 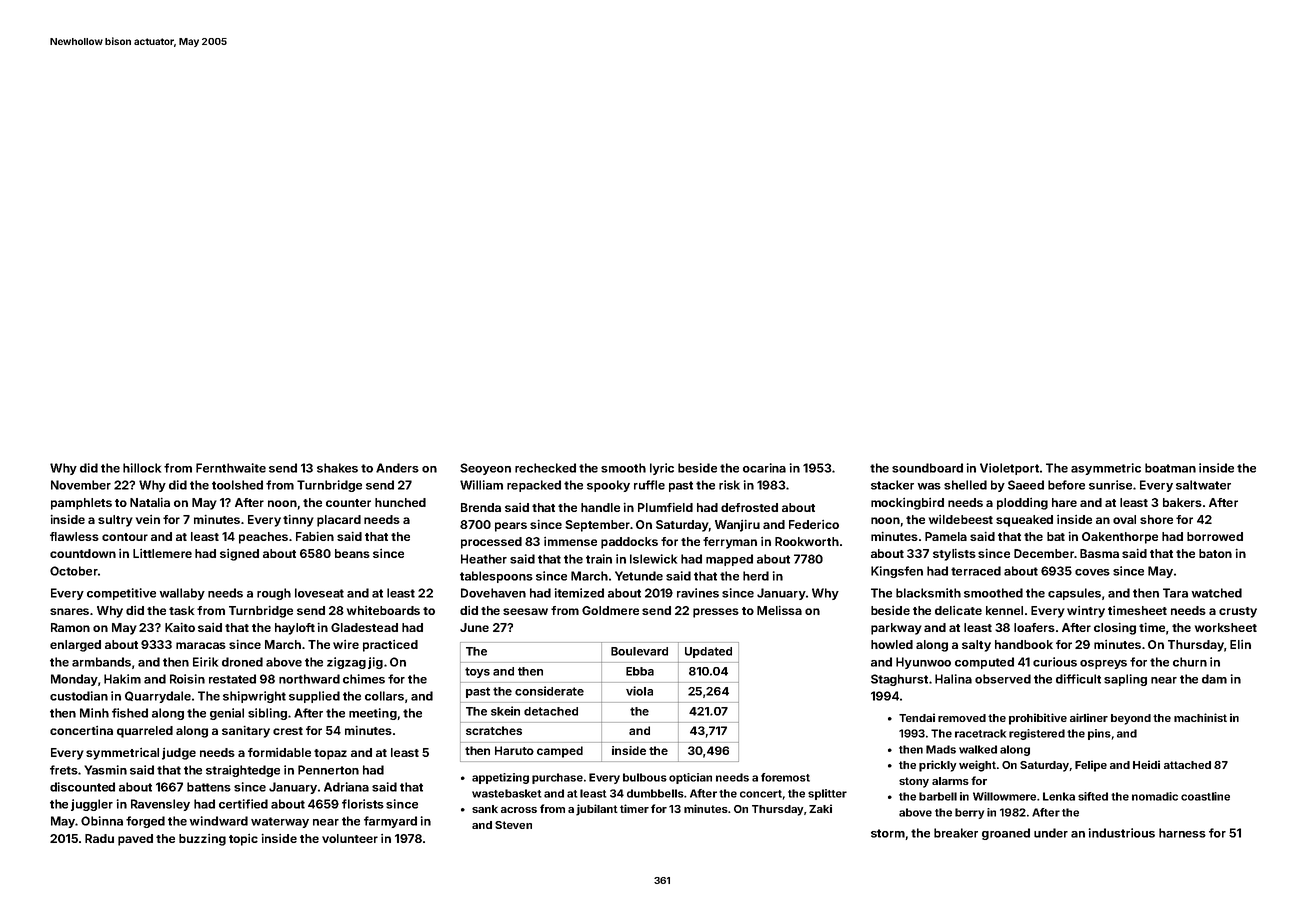 What do you see at coordinates (927, 468) in the screenshot?
I see `soundboard` at bounding box center [927, 468].
